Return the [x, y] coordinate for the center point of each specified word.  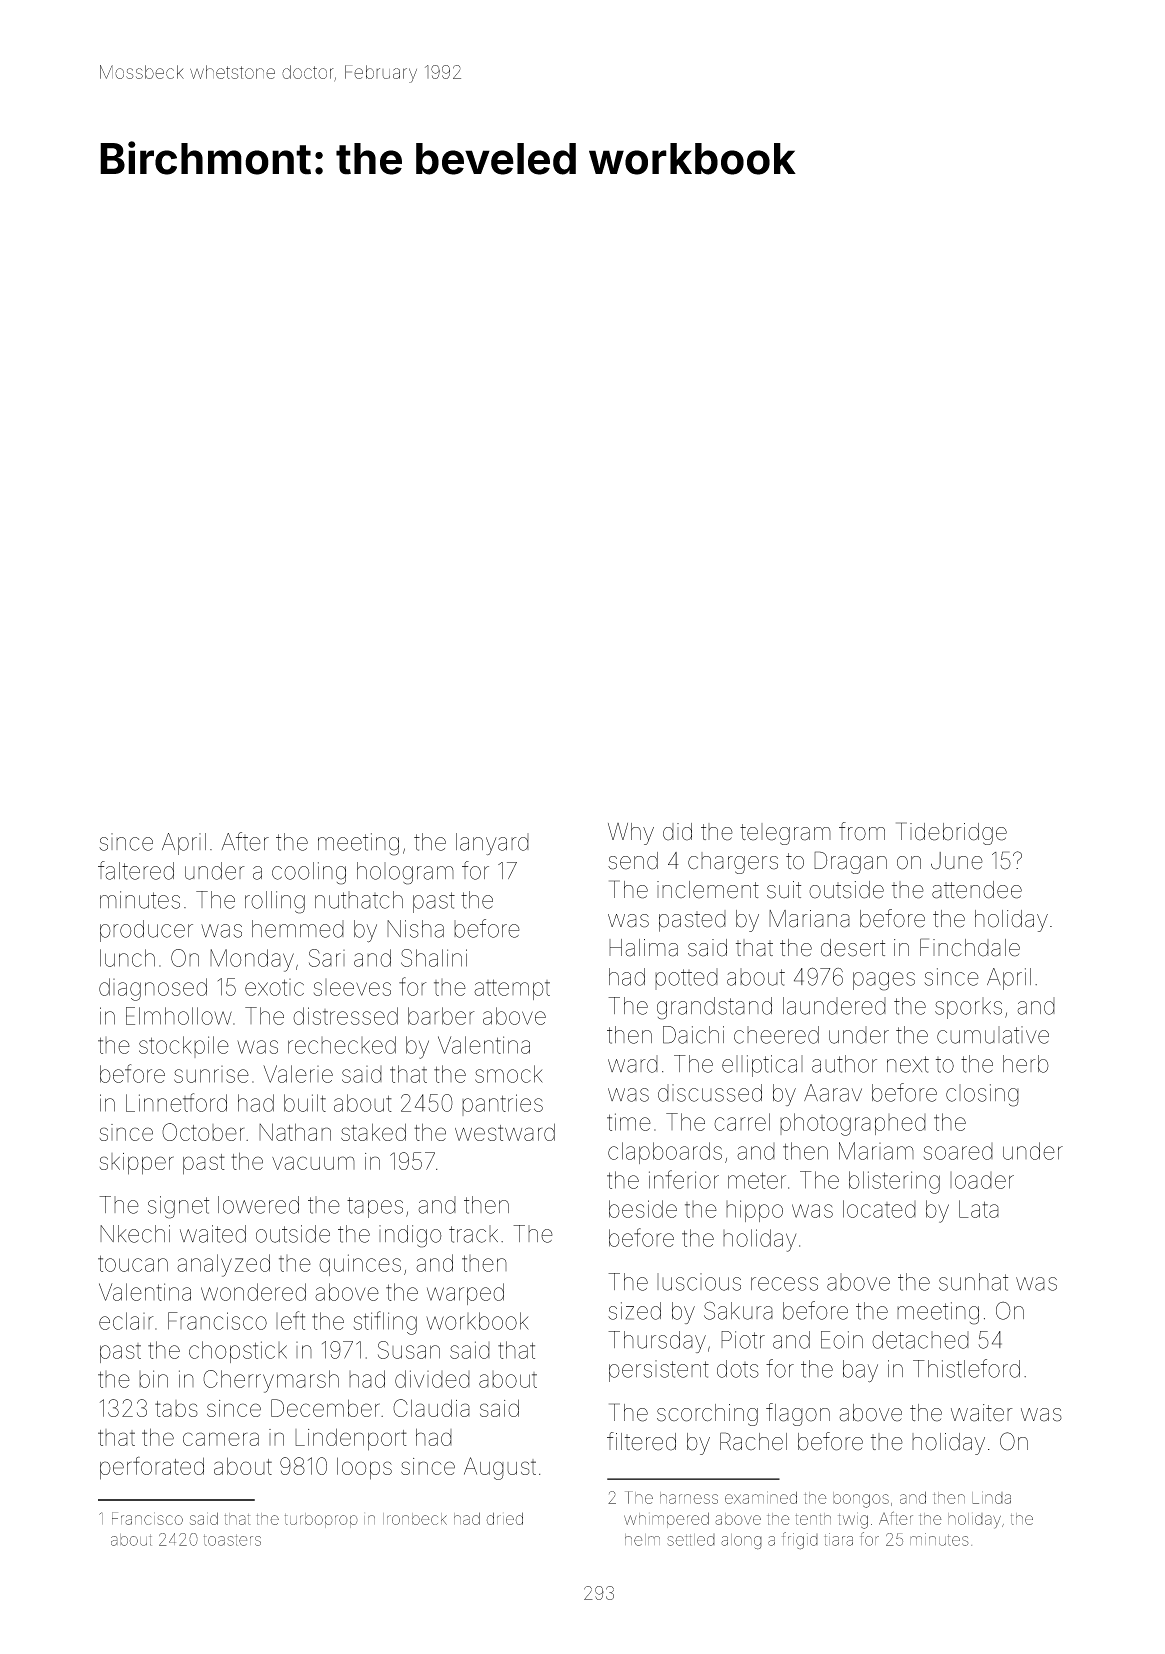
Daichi [693, 1035]
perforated [152, 1468]
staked [373, 1132]
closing [982, 1095]
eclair [126, 1321]
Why [631, 834]
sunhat [973, 1282]
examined [761, 1497]
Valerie [298, 1074]
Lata [979, 1209]
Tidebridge [951, 833]
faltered [136, 870]
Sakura [738, 1310]
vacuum [313, 1163]
